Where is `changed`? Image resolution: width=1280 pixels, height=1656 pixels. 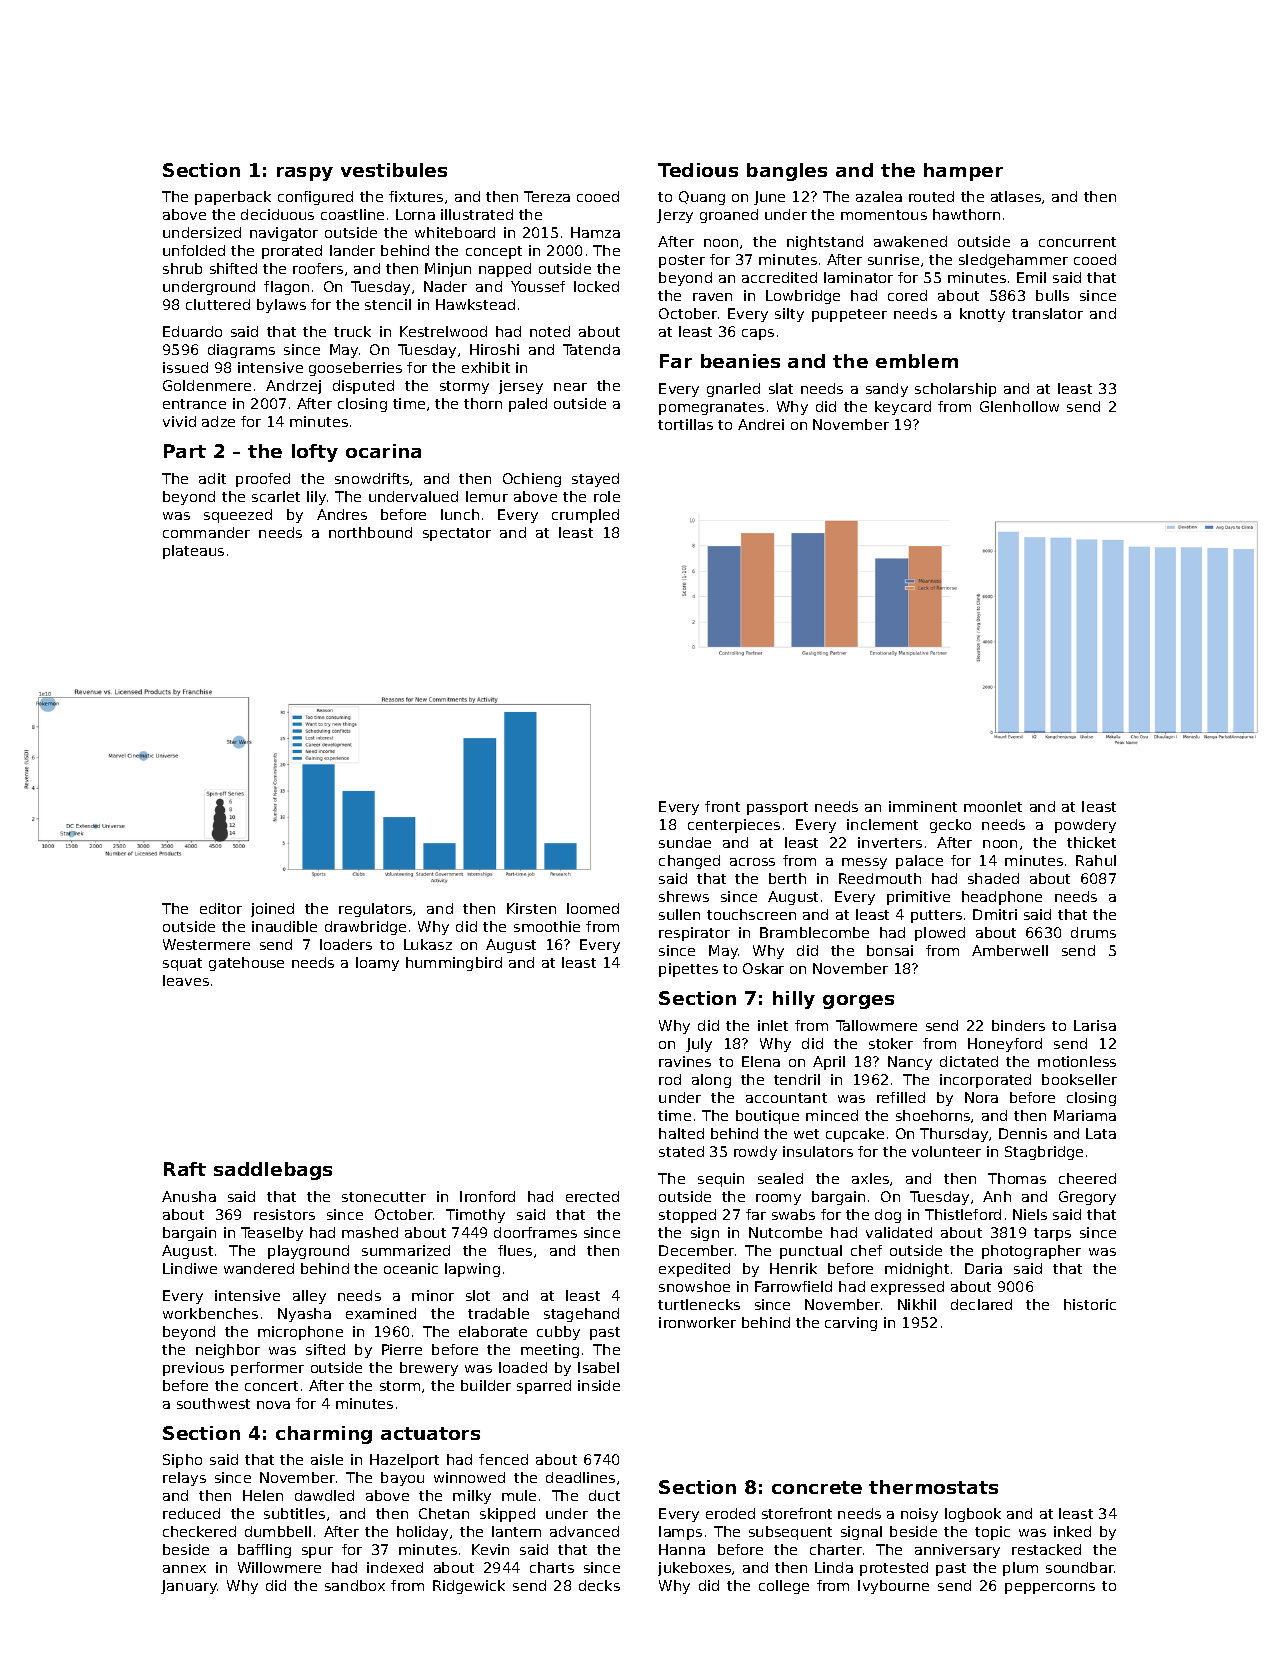 changed is located at coordinates (689, 862).
